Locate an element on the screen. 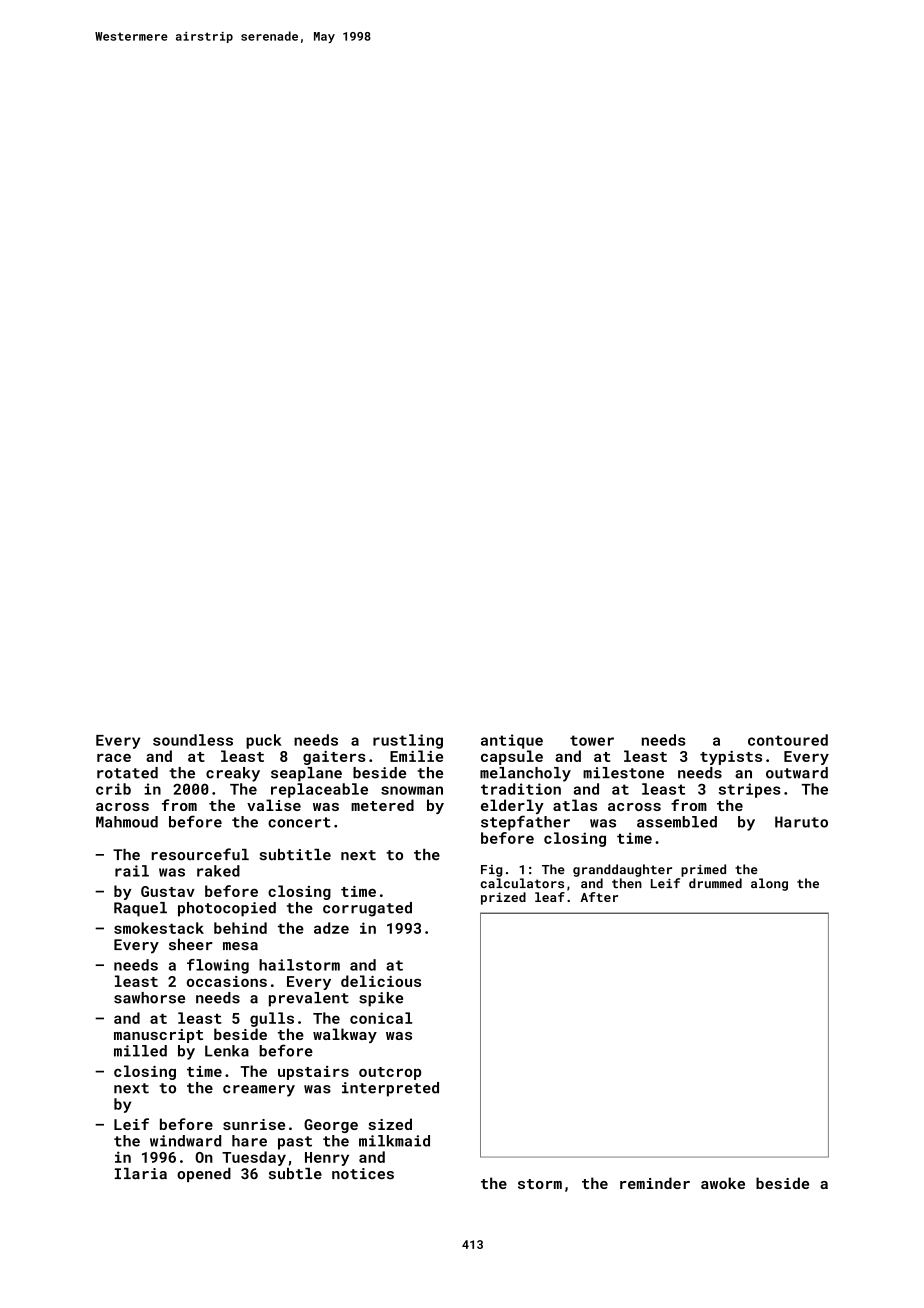 Image resolution: width=924 pixels, height=1308 pixels. smokestack is located at coordinates (159, 928).
